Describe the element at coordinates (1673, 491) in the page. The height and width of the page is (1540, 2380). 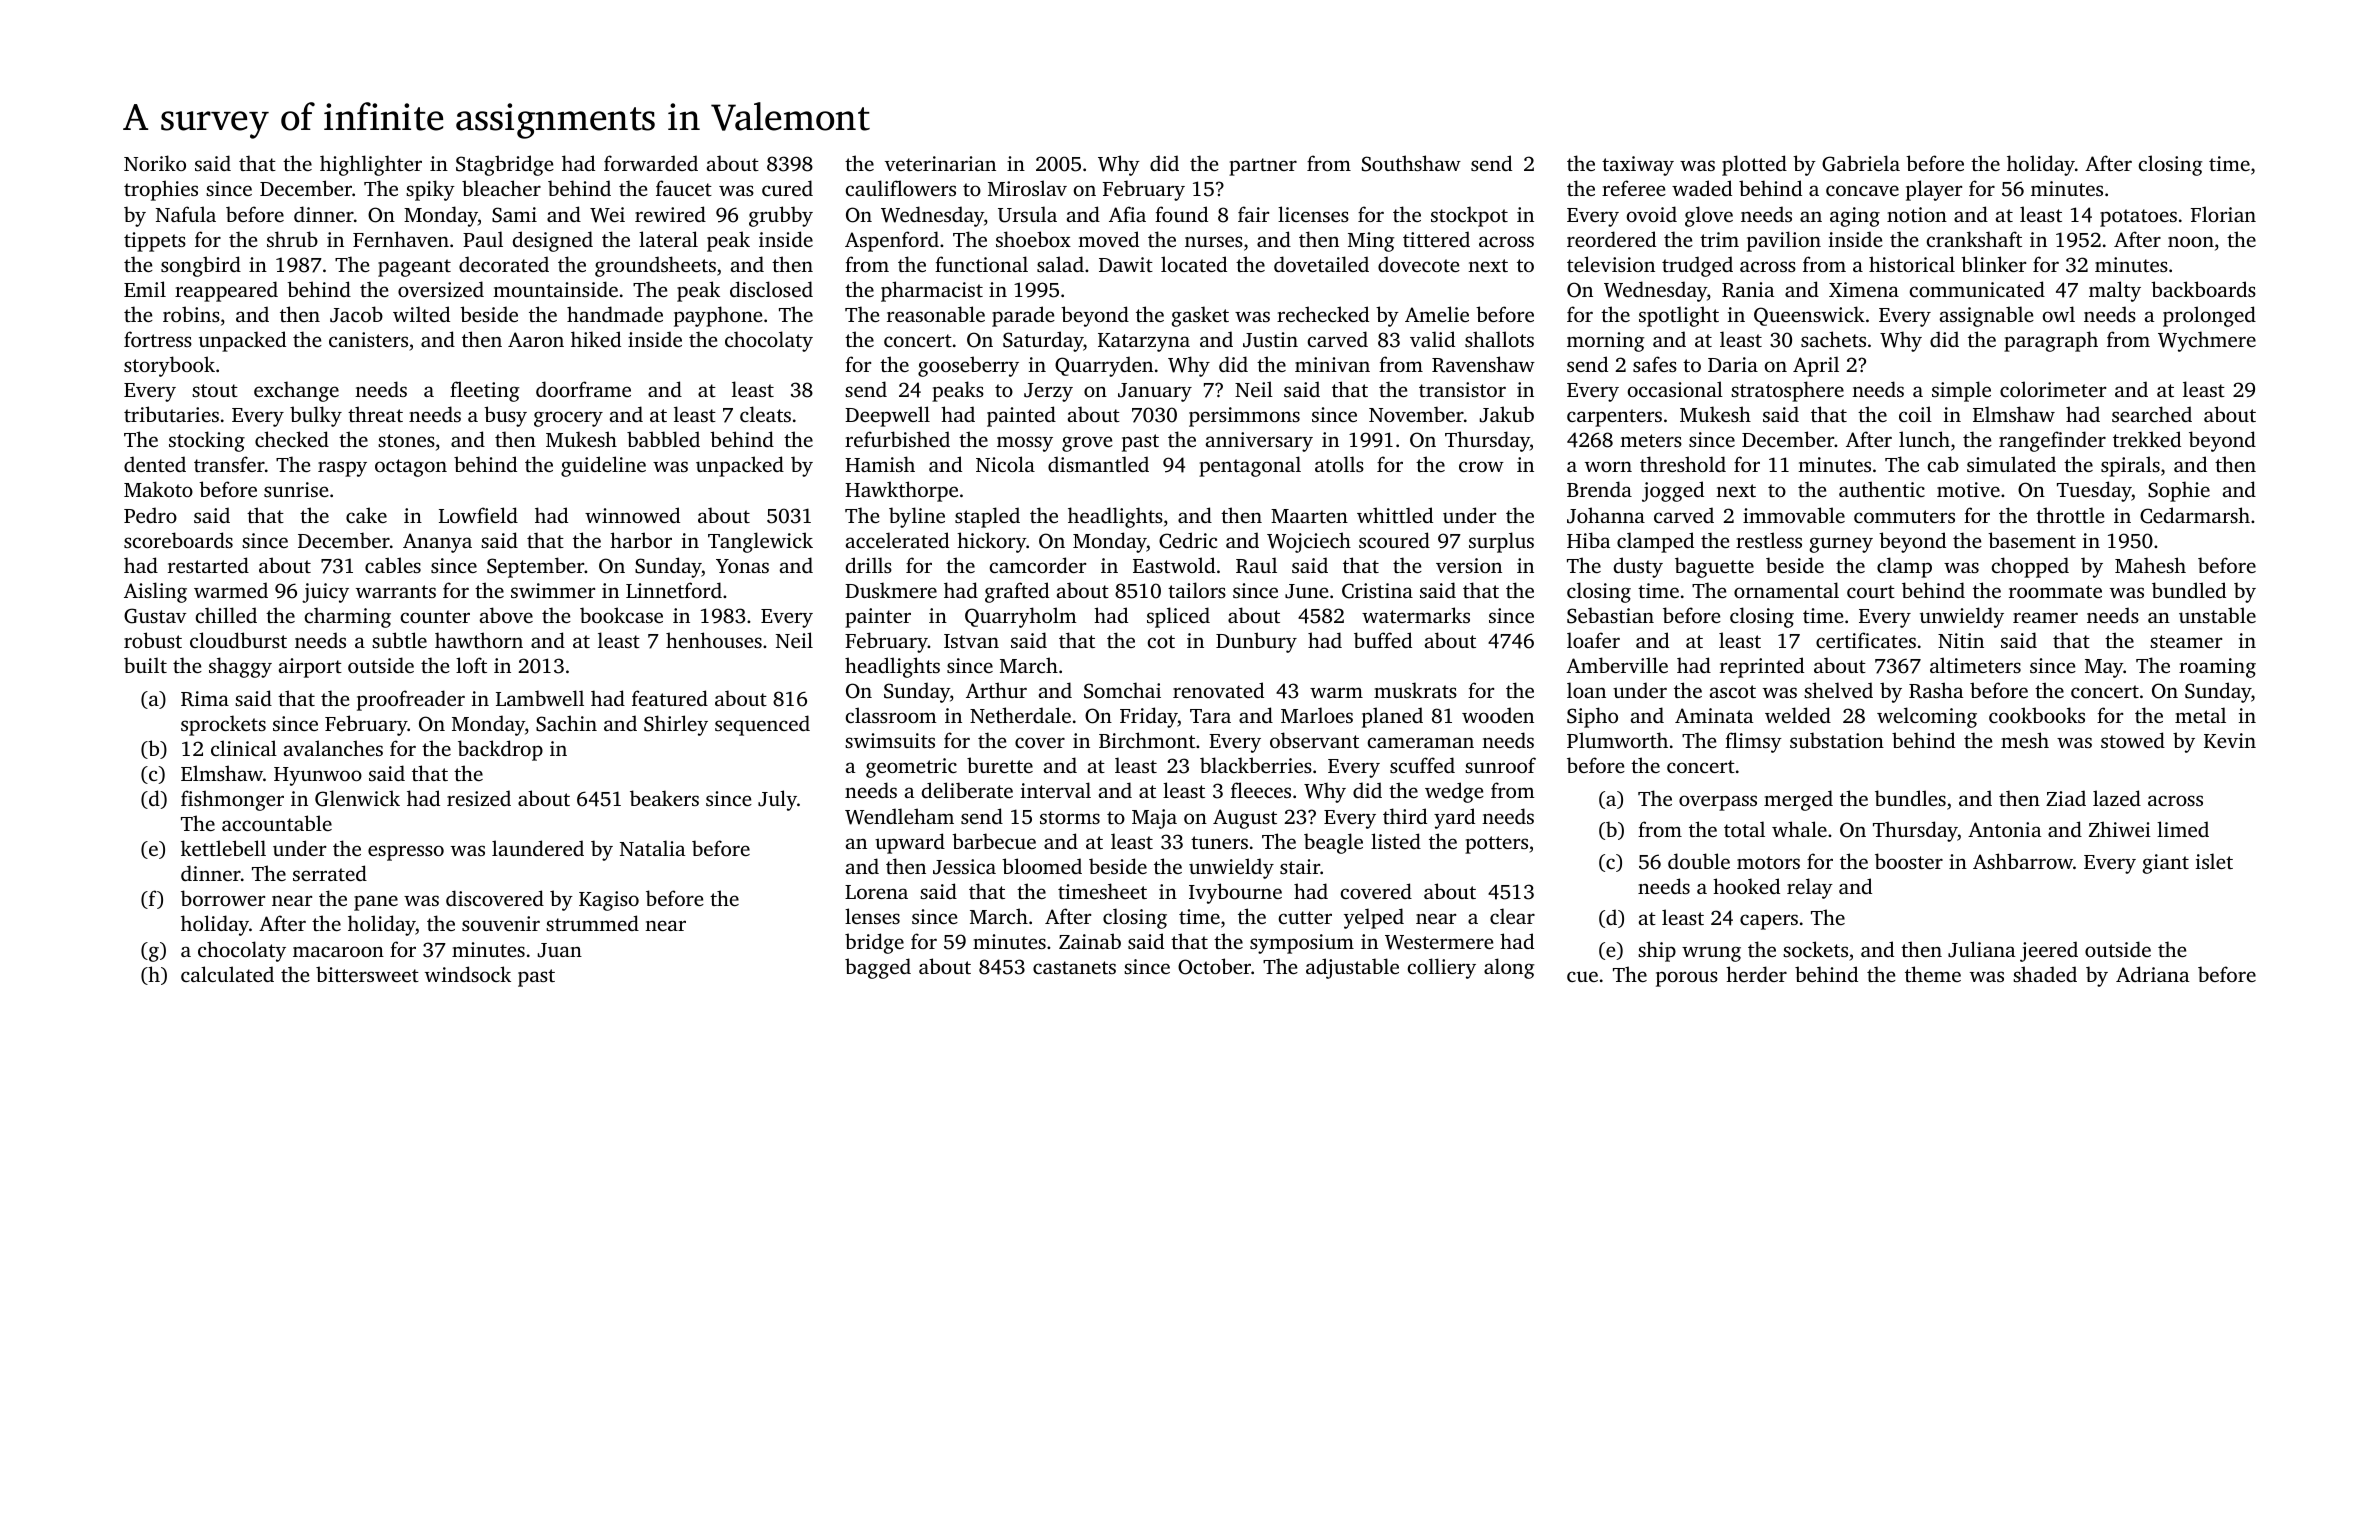
I see `jogged` at that location.
